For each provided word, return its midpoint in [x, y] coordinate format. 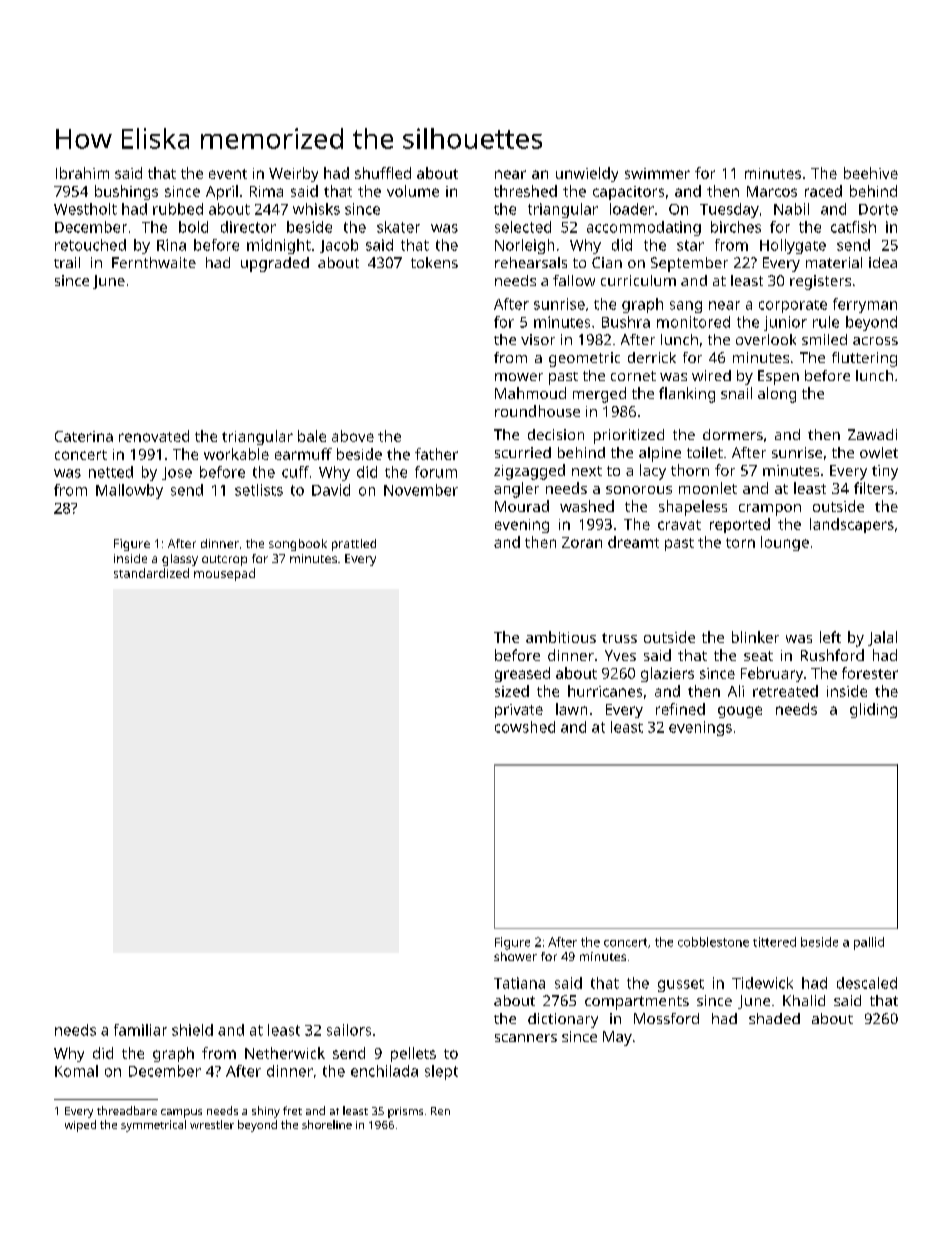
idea [883, 262]
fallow [574, 280]
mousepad [224, 574]
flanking [687, 395]
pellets [413, 1054]
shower [515, 956]
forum [436, 472]
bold [193, 227]
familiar [140, 1030]
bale [312, 436]
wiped [80, 1126]
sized [512, 691]
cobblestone [713, 942]
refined [680, 709]
